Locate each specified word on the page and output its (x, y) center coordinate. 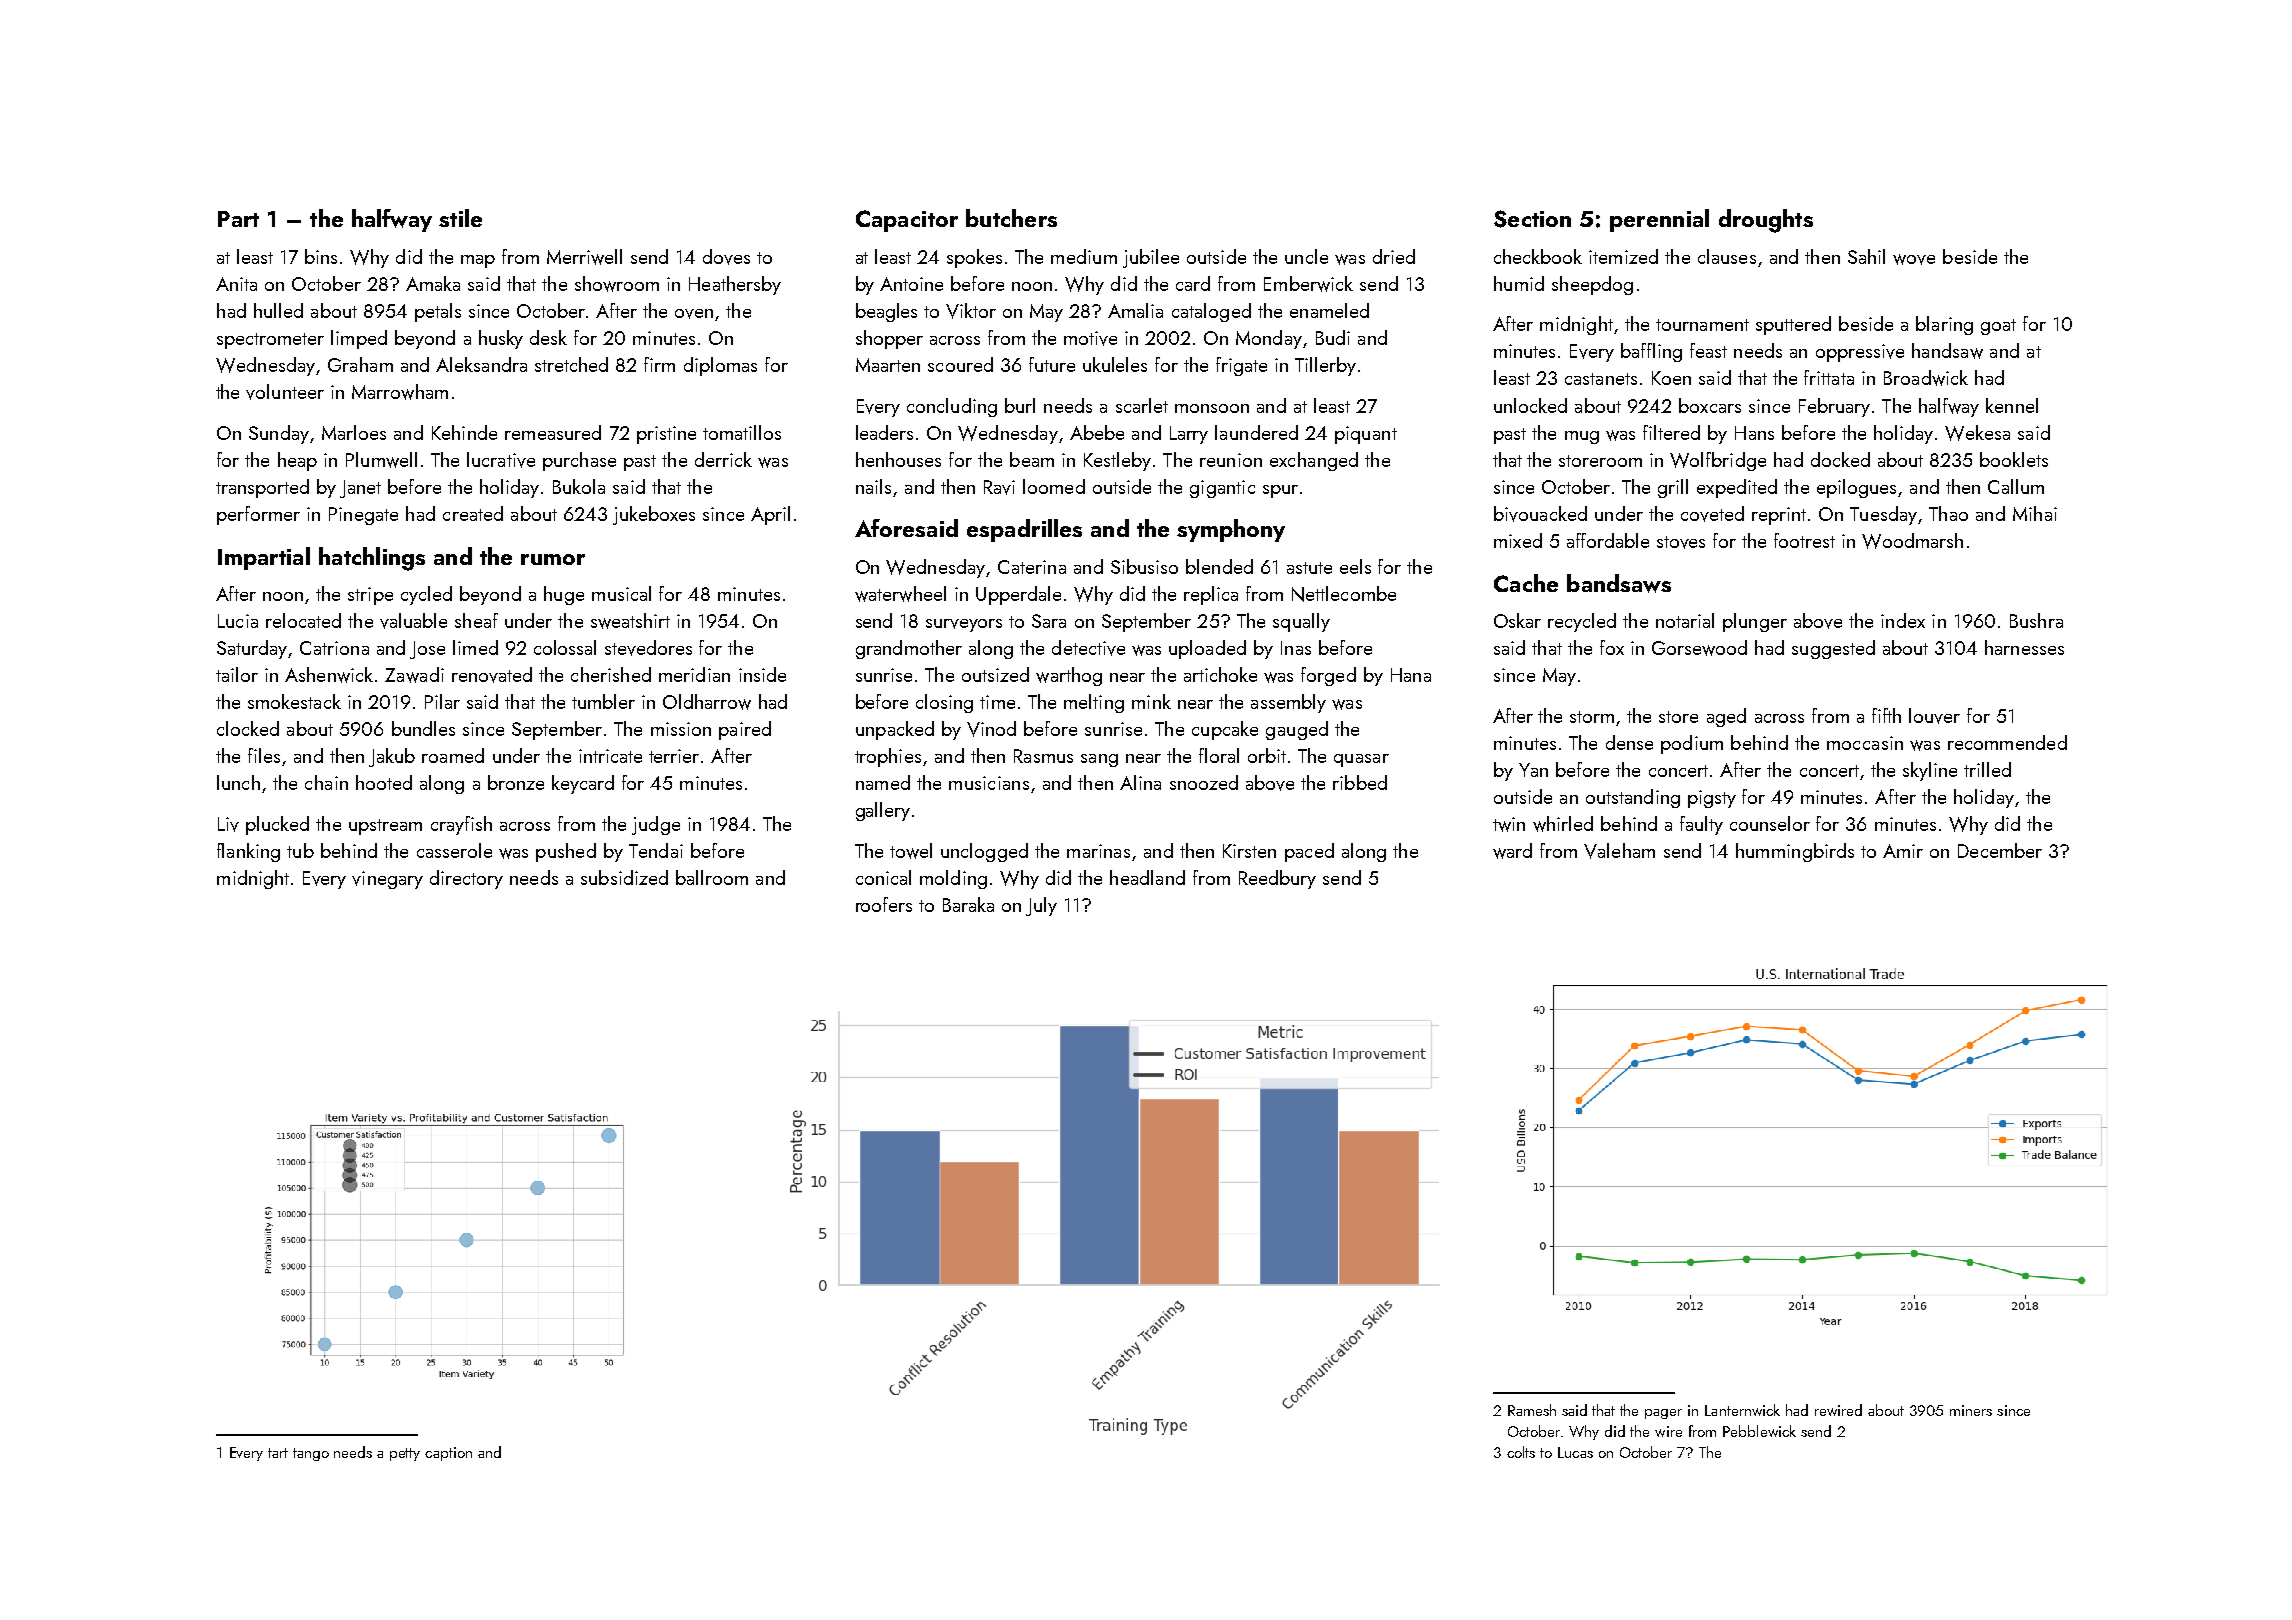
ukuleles (1115, 364)
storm (1592, 717)
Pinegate (363, 516)
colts (1521, 1452)
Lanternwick (1742, 1410)
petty (405, 1454)
